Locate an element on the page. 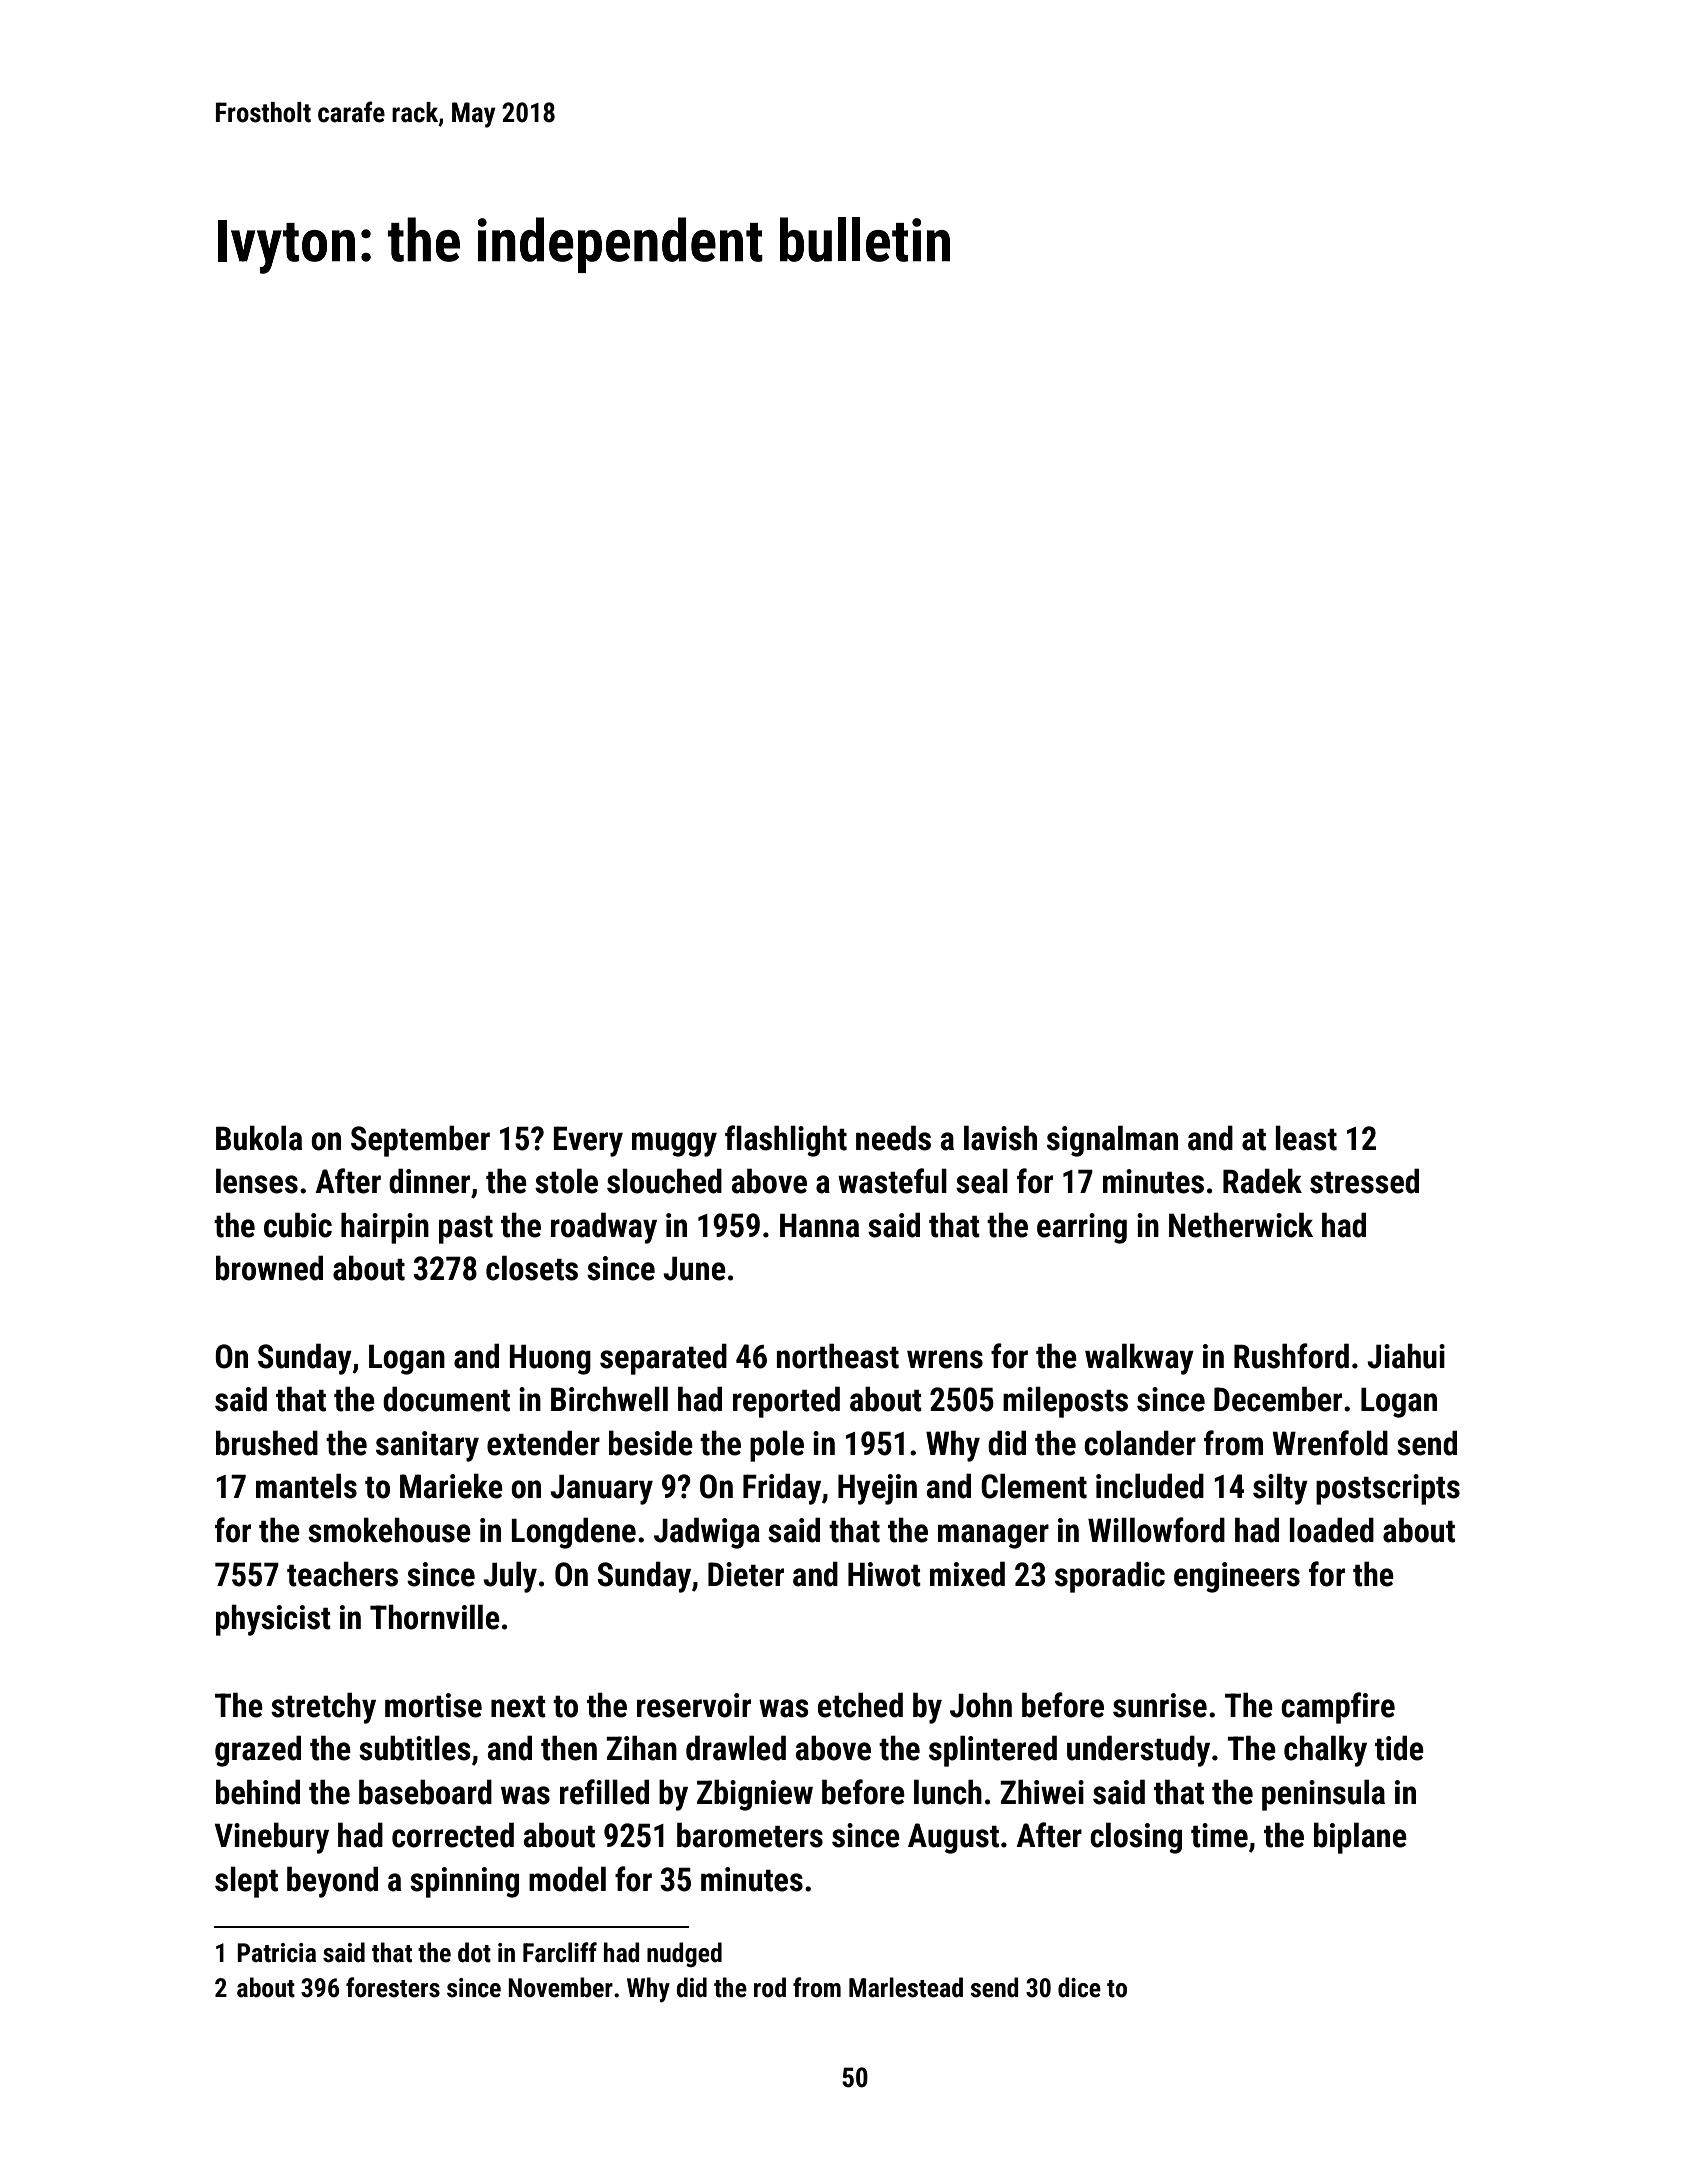 This image has width=1683, height=2178. seal is located at coordinates (982, 1181).
